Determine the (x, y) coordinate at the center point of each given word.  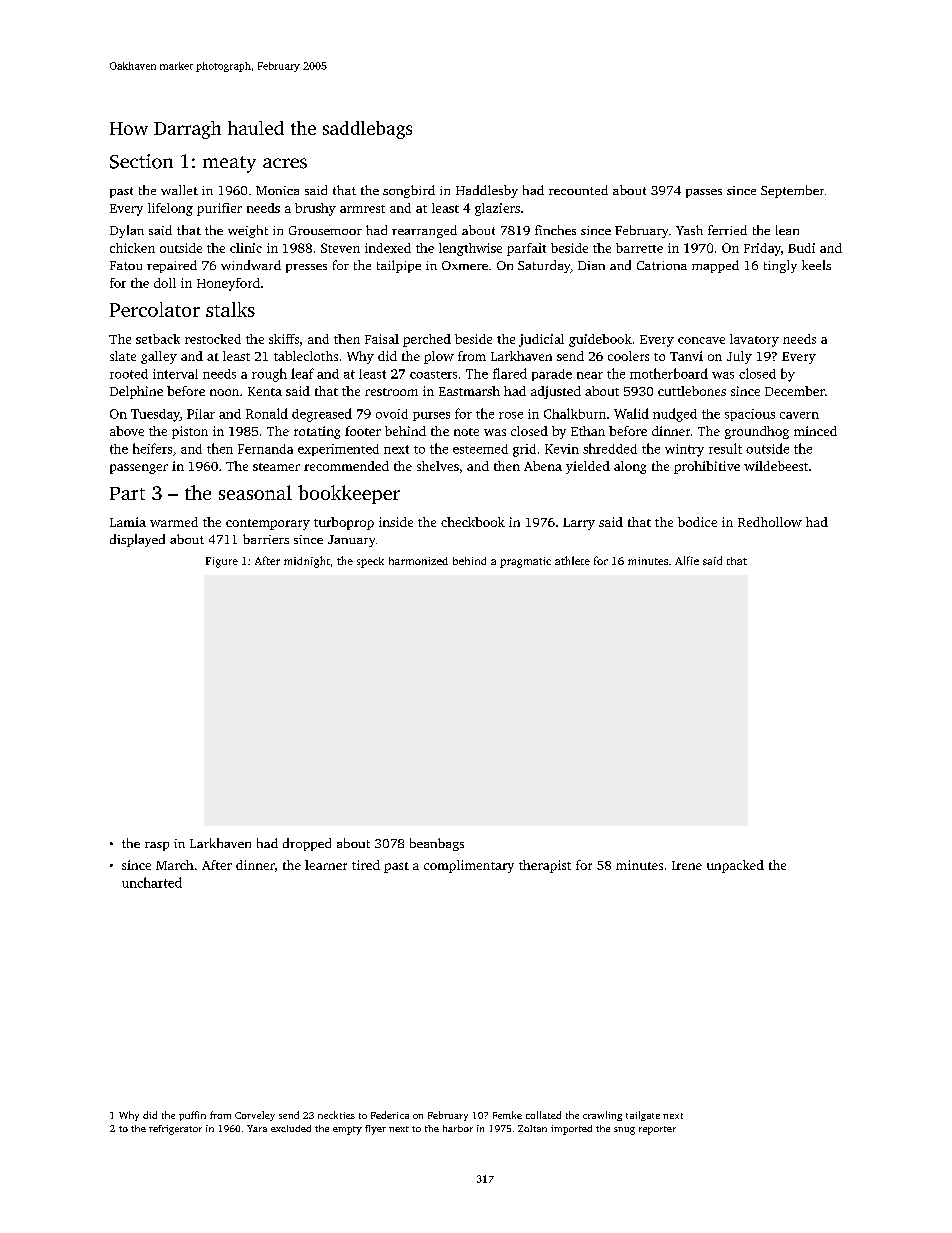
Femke (507, 1115)
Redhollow (770, 522)
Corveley (255, 1116)
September (792, 191)
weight (248, 231)
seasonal (255, 492)
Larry (579, 524)
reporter (657, 1130)
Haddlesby (487, 191)
